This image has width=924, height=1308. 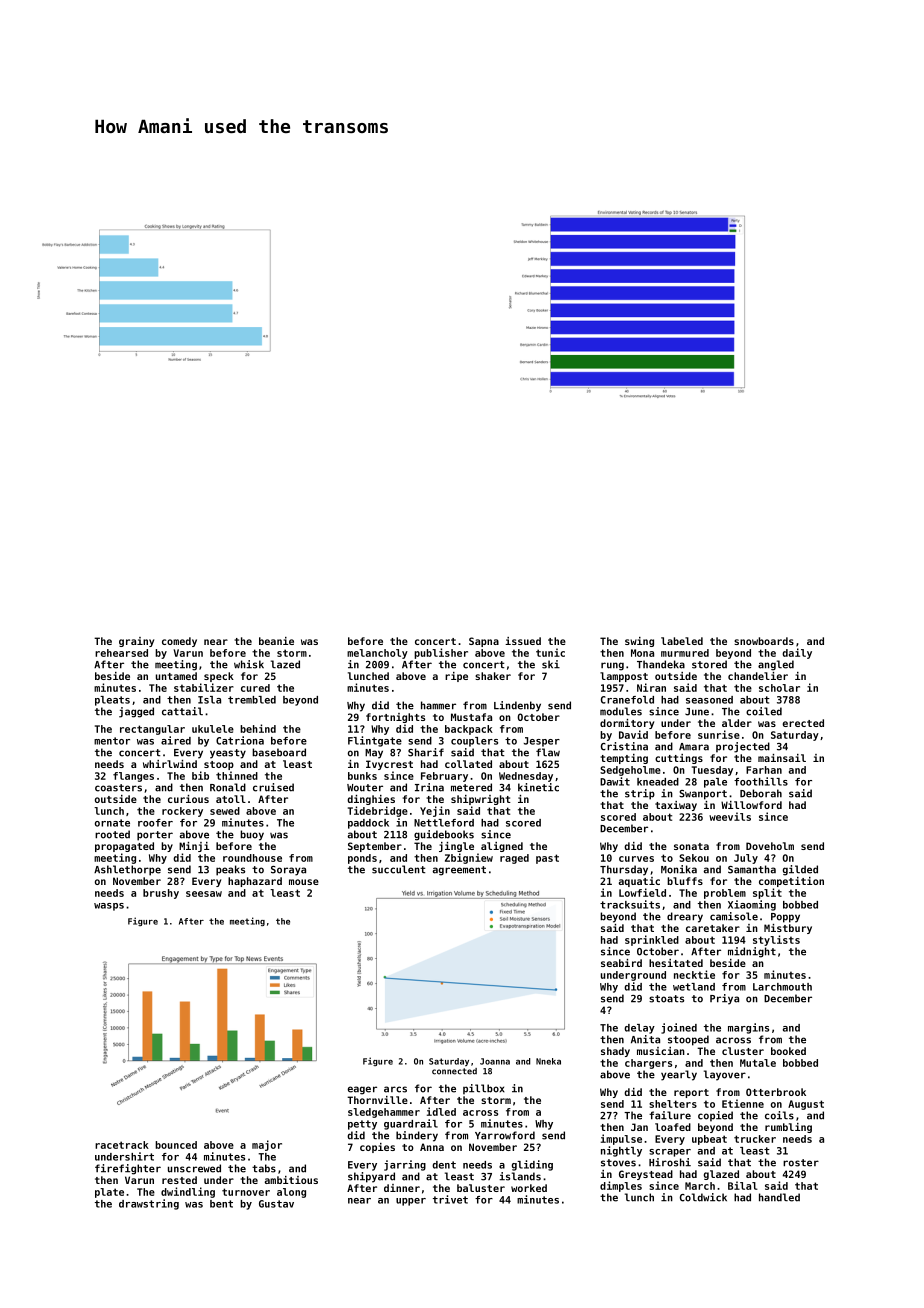 What do you see at coordinates (627, 700) in the image?
I see `Cranefold` at bounding box center [627, 700].
